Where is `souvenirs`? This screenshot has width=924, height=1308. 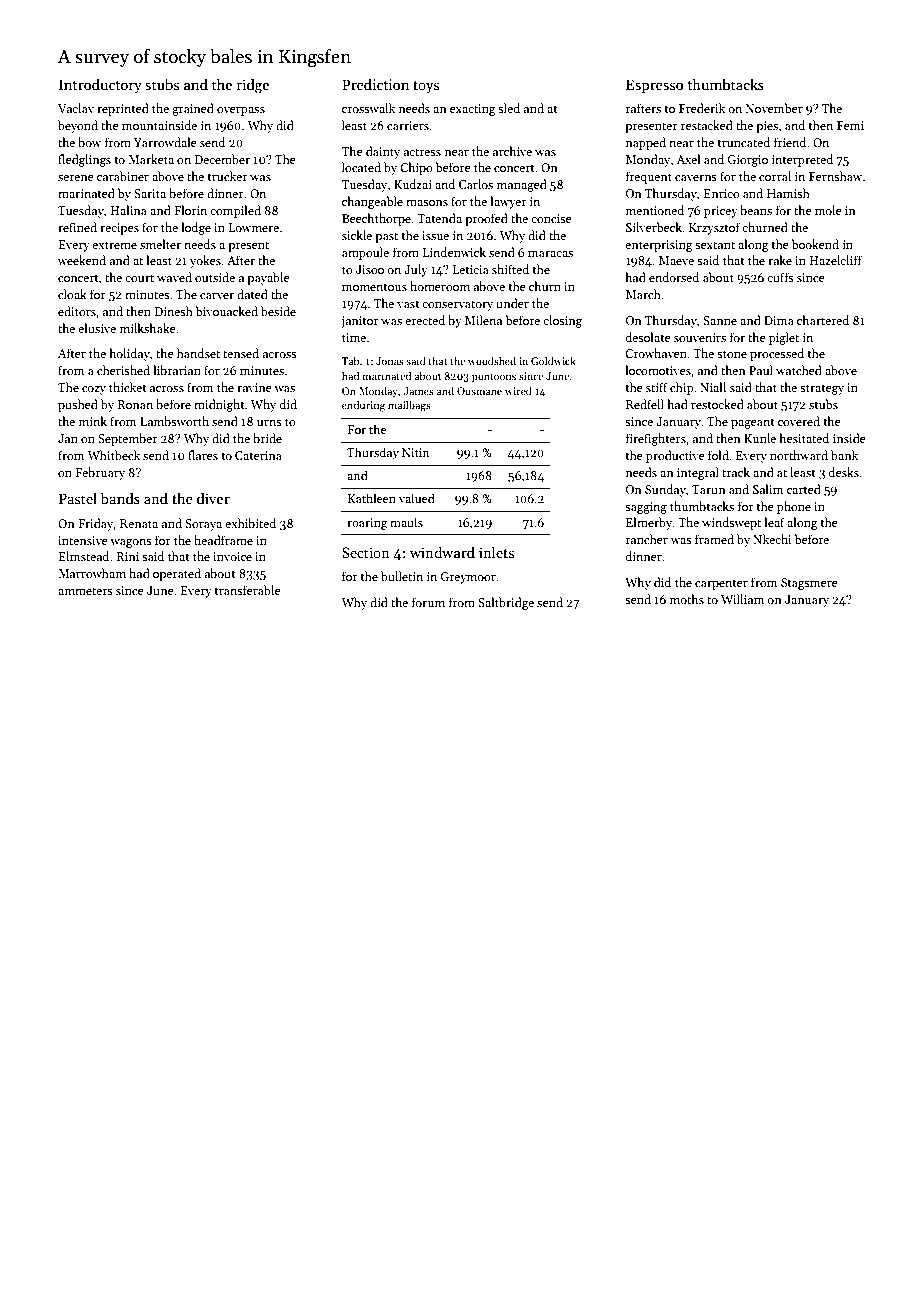 souvenirs is located at coordinates (700, 337).
